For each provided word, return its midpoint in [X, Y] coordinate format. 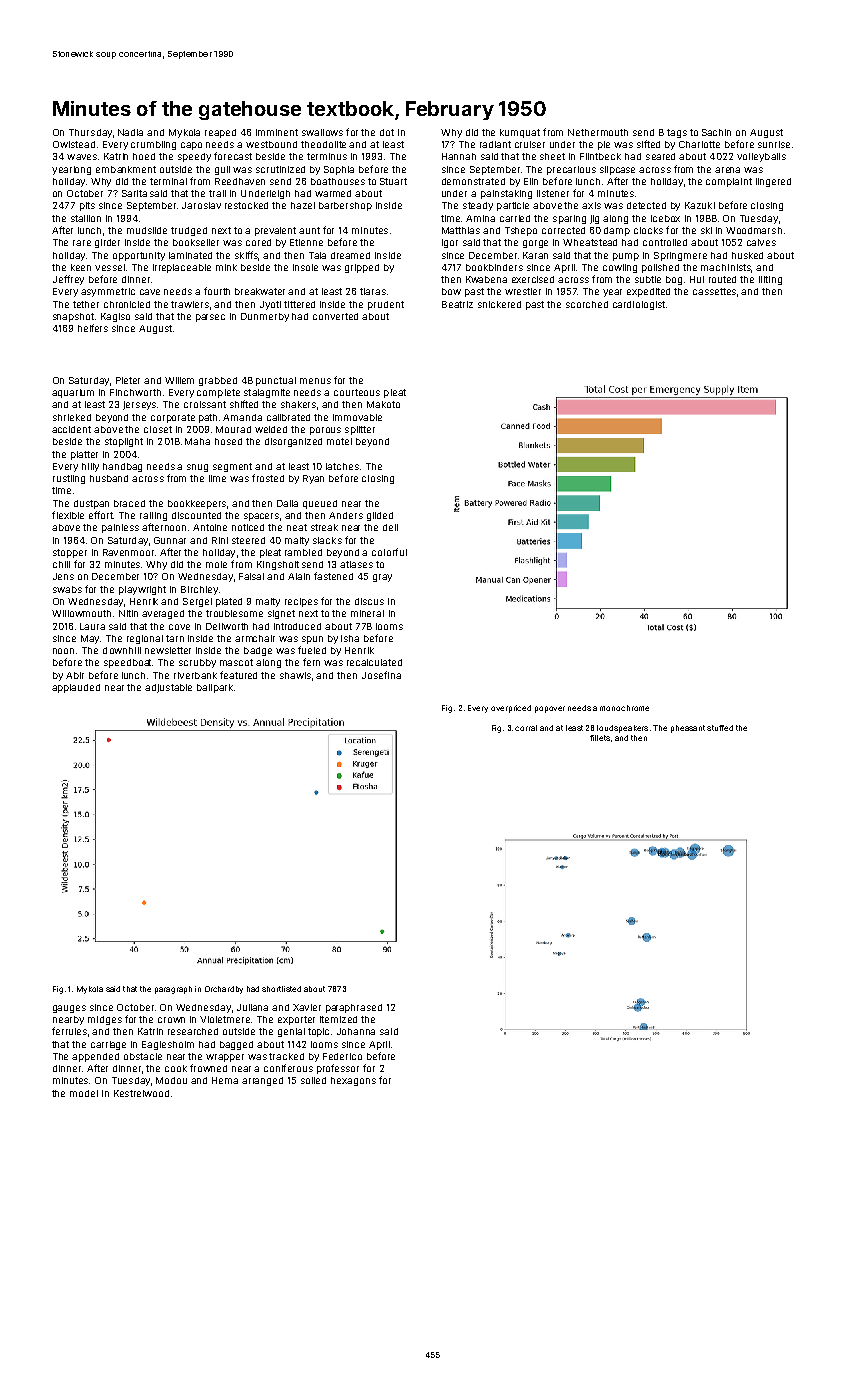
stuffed [720, 728]
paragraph [173, 990]
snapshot [73, 317]
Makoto [383, 404]
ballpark [215, 688]
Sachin [716, 132]
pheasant [688, 729]
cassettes [714, 291]
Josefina [381, 675]
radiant [495, 144]
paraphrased [354, 1008]
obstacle [143, 1056]
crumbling [153, 145]
